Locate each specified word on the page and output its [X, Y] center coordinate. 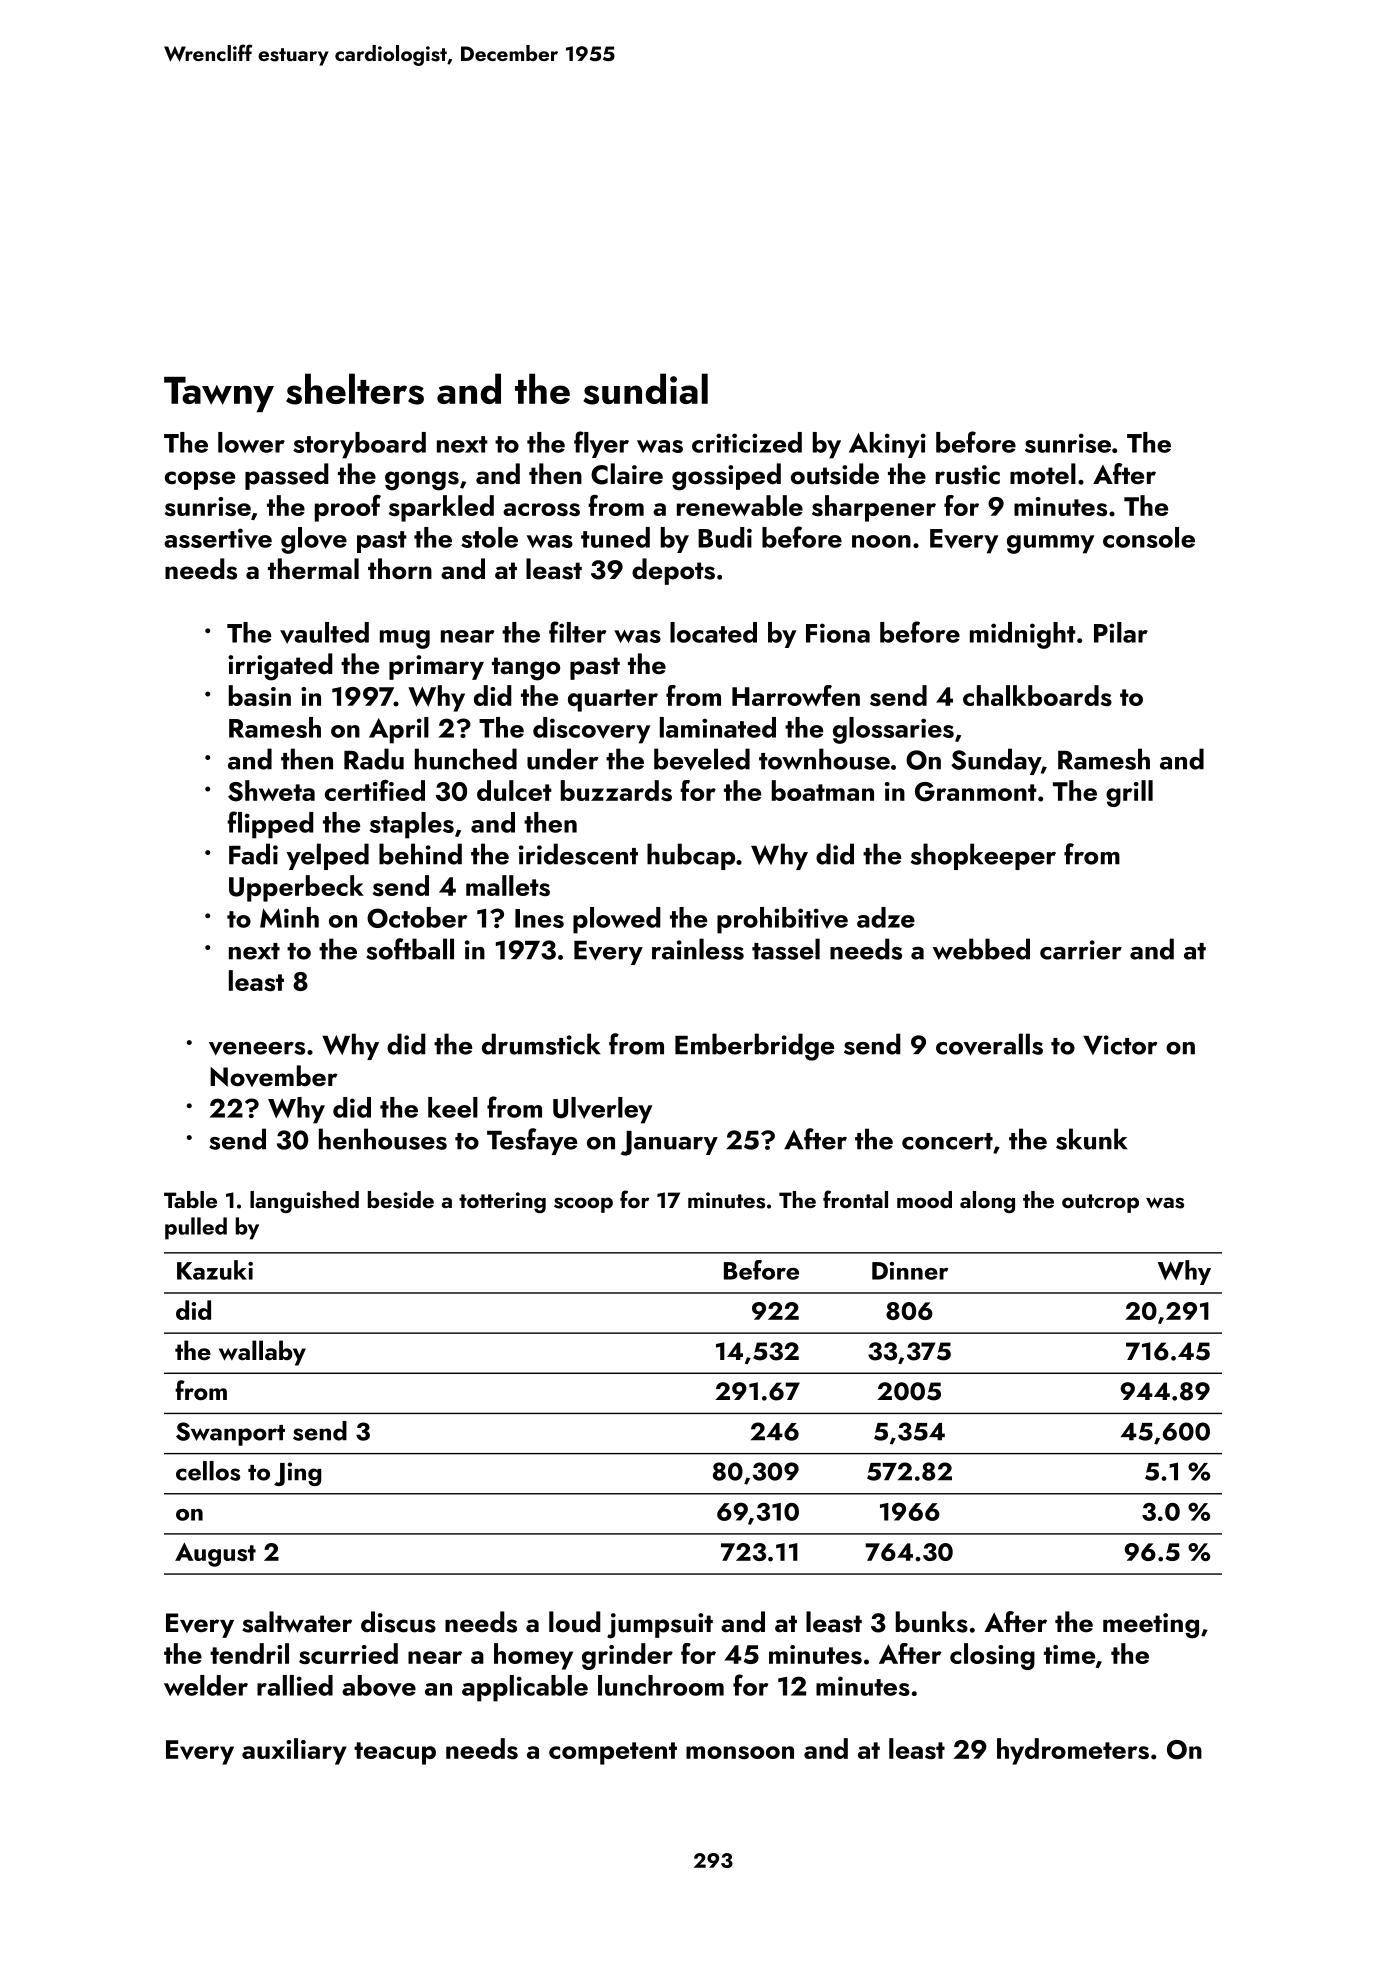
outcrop [1100, 1203]
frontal [855, 1199]
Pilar [1121, 632]
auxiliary [294, 1751]
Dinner [910, 1271]
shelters [355, 389]
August [215, 1555]
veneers [257, 1048]
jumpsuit [660, 1626]
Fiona [838, 633]
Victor [1120, 1045]
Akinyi [887, 445]
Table [190, 1199]
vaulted [324, 633]
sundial [645, 389]
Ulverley [602, 1110]
